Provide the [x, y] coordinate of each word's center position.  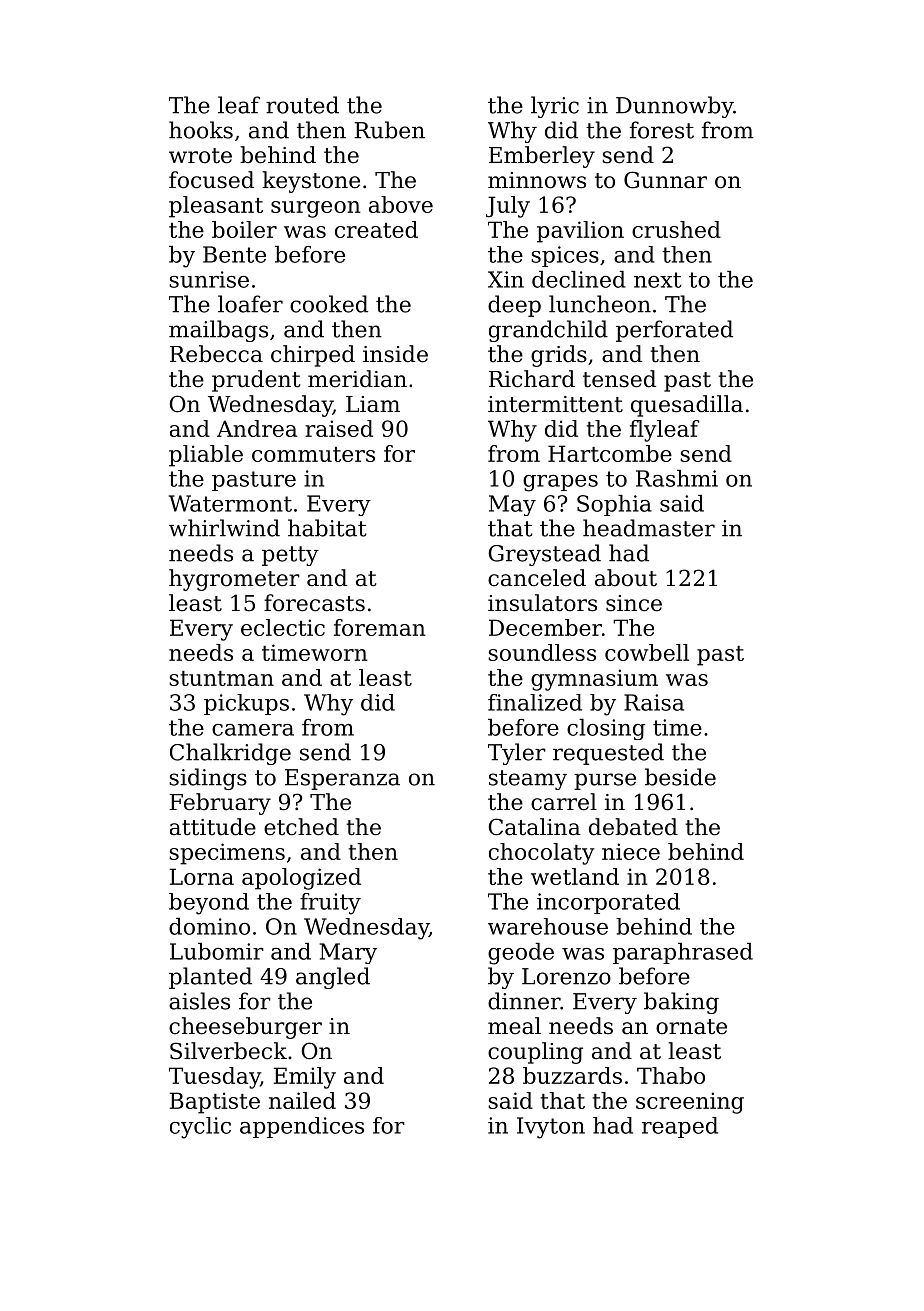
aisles [199, 1001]
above [401, 204]
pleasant [216, 207]
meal [514, 1026]
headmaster [649, 528]
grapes [560, 483]
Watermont [230, 503]
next [658, 280]
